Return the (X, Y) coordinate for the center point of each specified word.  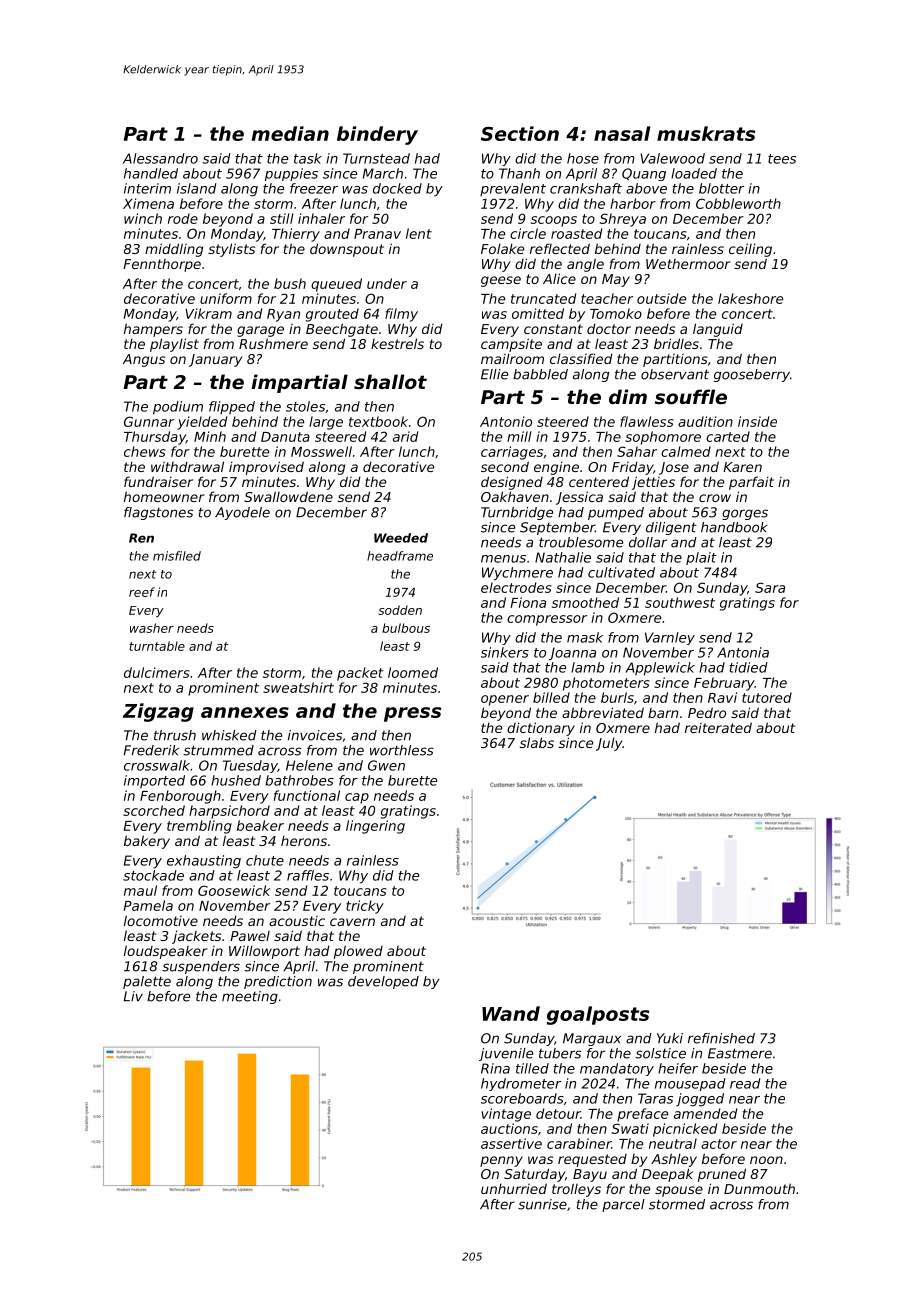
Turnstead (376, 158)
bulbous (406, 628)
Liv (133, 996)
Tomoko (616, 313)
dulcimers (157, 672)
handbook (734, 527)
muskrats (706, 133)
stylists (231, 250)
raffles (308, 875)
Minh (210, 436)
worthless (402, 750)
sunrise (542, 1204)
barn (663, 713)
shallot (390, 381)
